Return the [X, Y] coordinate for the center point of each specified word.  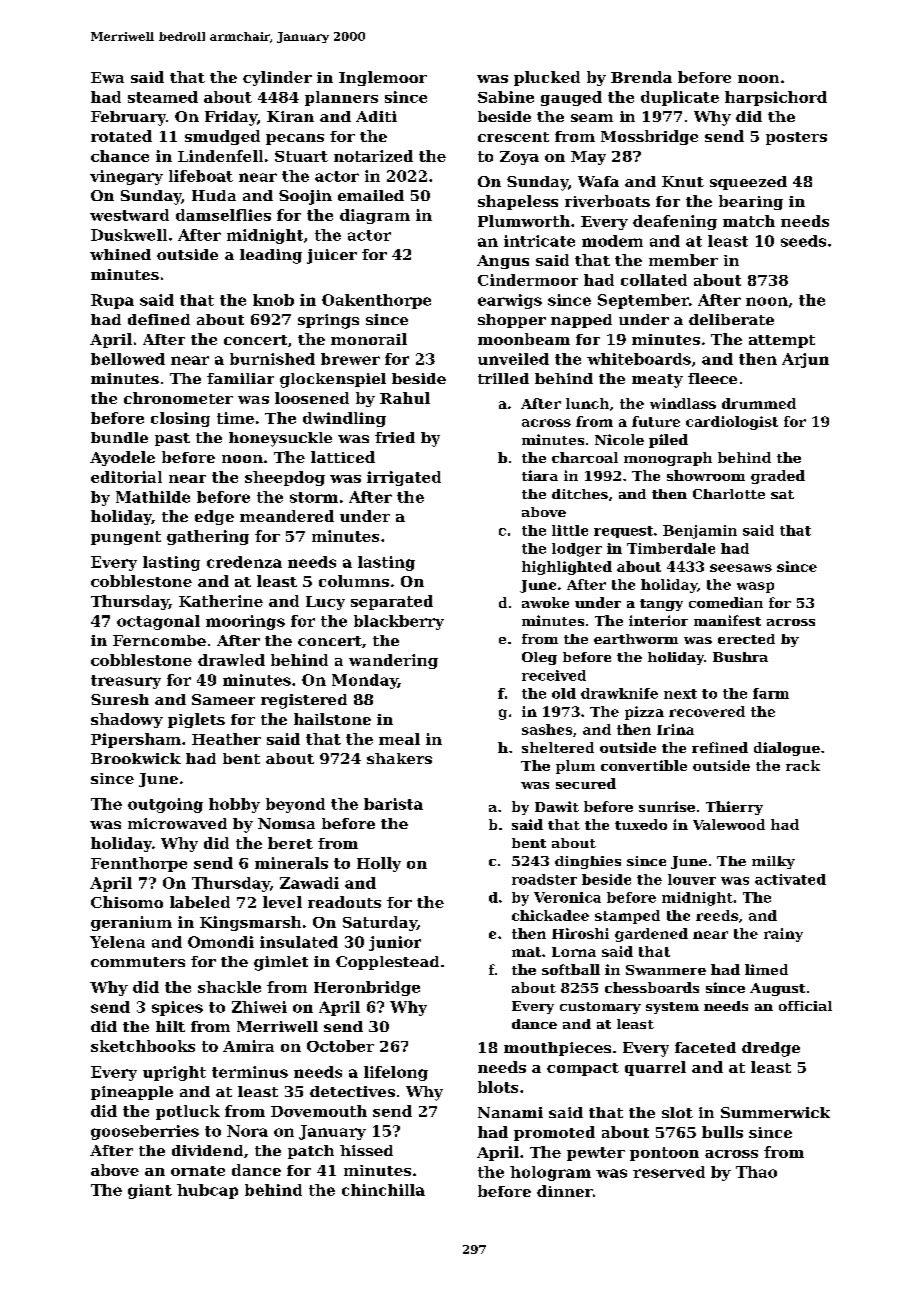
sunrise [667, 806]
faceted [705, 1047]
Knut [683, 181]
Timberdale [671, 548]
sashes [547, 729]
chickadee [550, 915]
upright [174, 1073]
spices [177, 1008]
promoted [554, 1133]
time [235, 418]
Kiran [290, 116]
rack [803, 765]
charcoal [585, 457]
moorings [245, 622]
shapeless [518, 202]
